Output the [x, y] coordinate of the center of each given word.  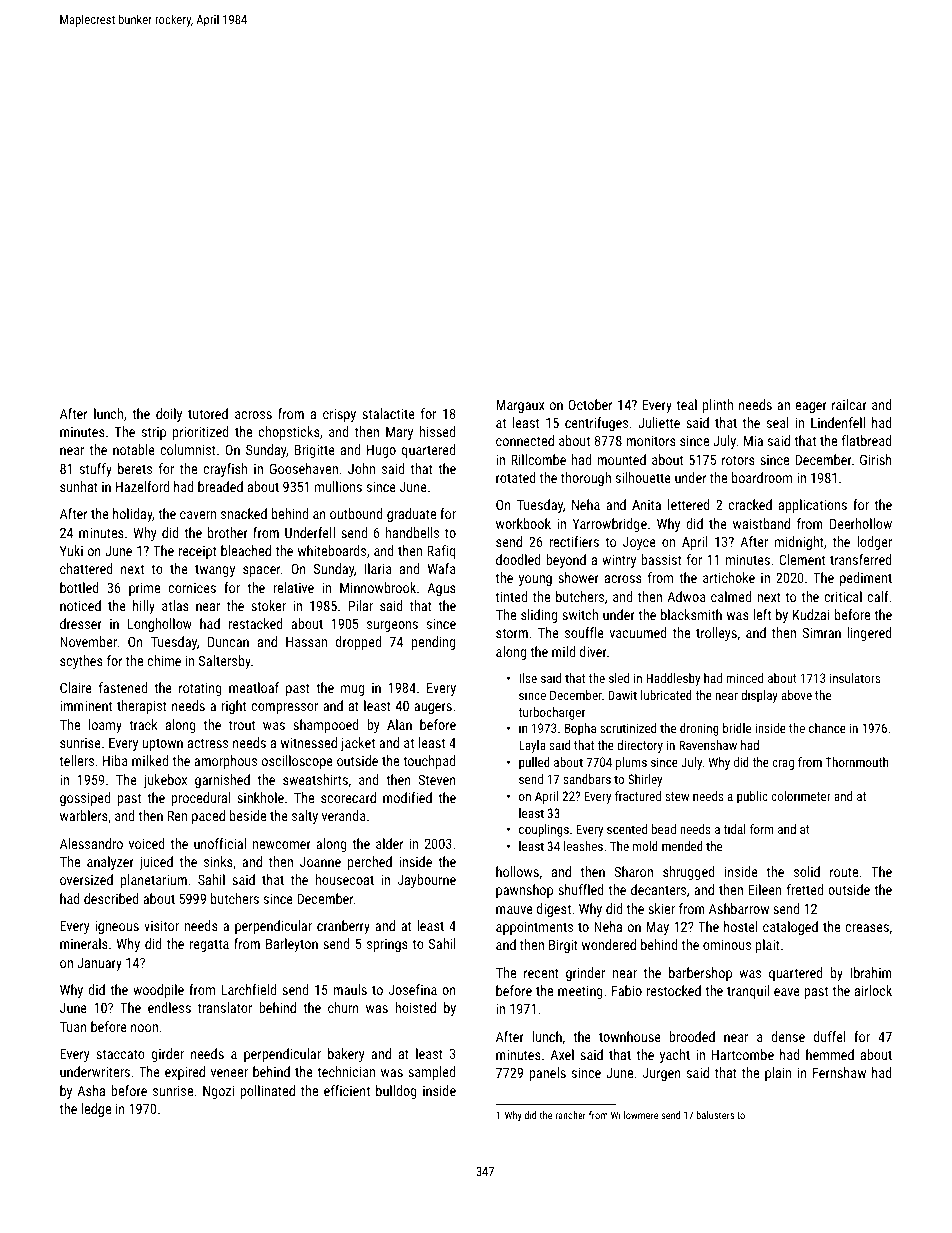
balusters [715, 1115]
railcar [849, 404]
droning [699, 729]
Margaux [520, 406]
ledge [96, 1110]
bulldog [396, 1092]
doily [169, 415]
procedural [200, 799]
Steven [437, 779]
